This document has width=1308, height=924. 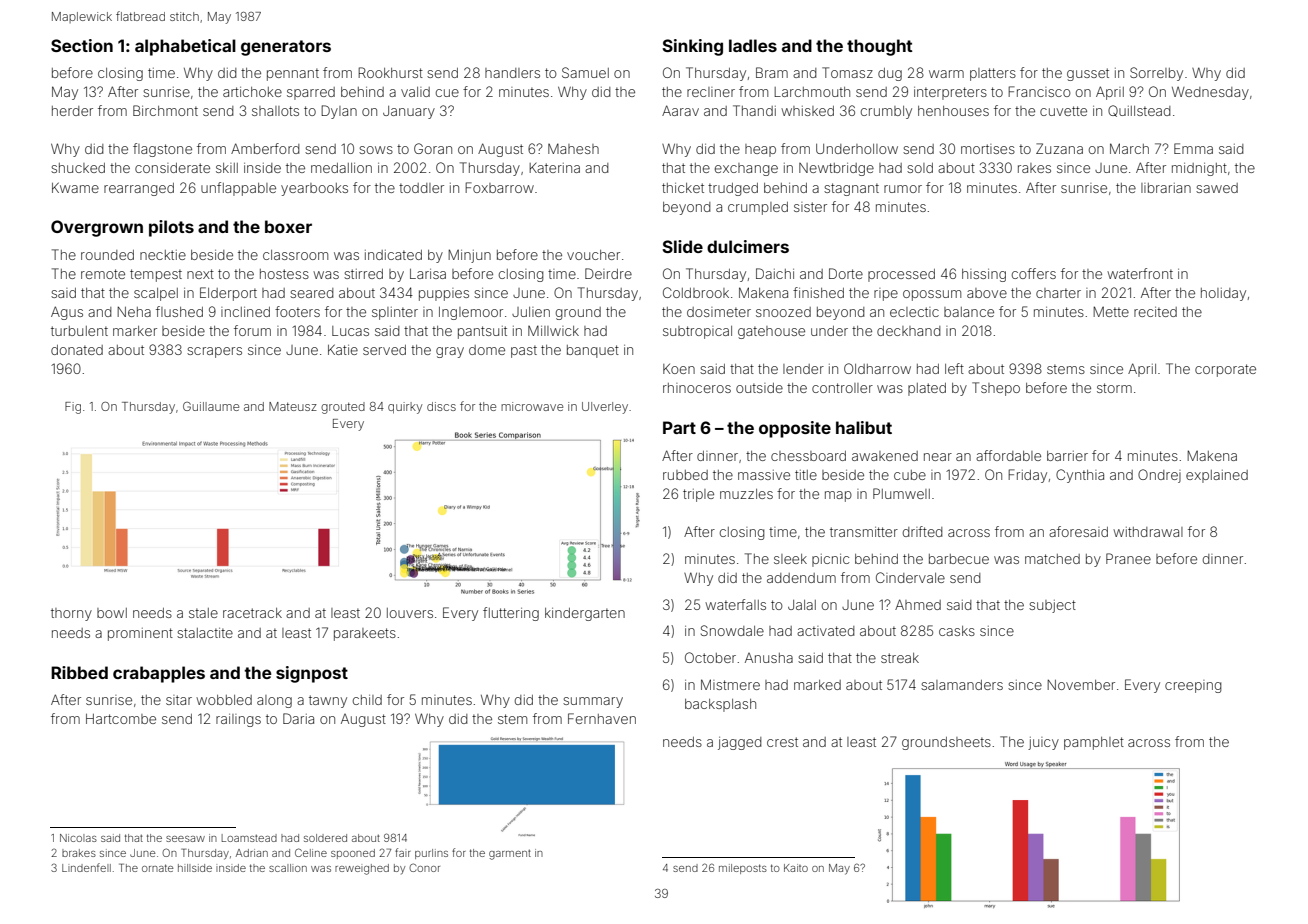 What do you see at coordinates (901, 275) in the document?
I see `processed` at bounding box center [901, 275].
